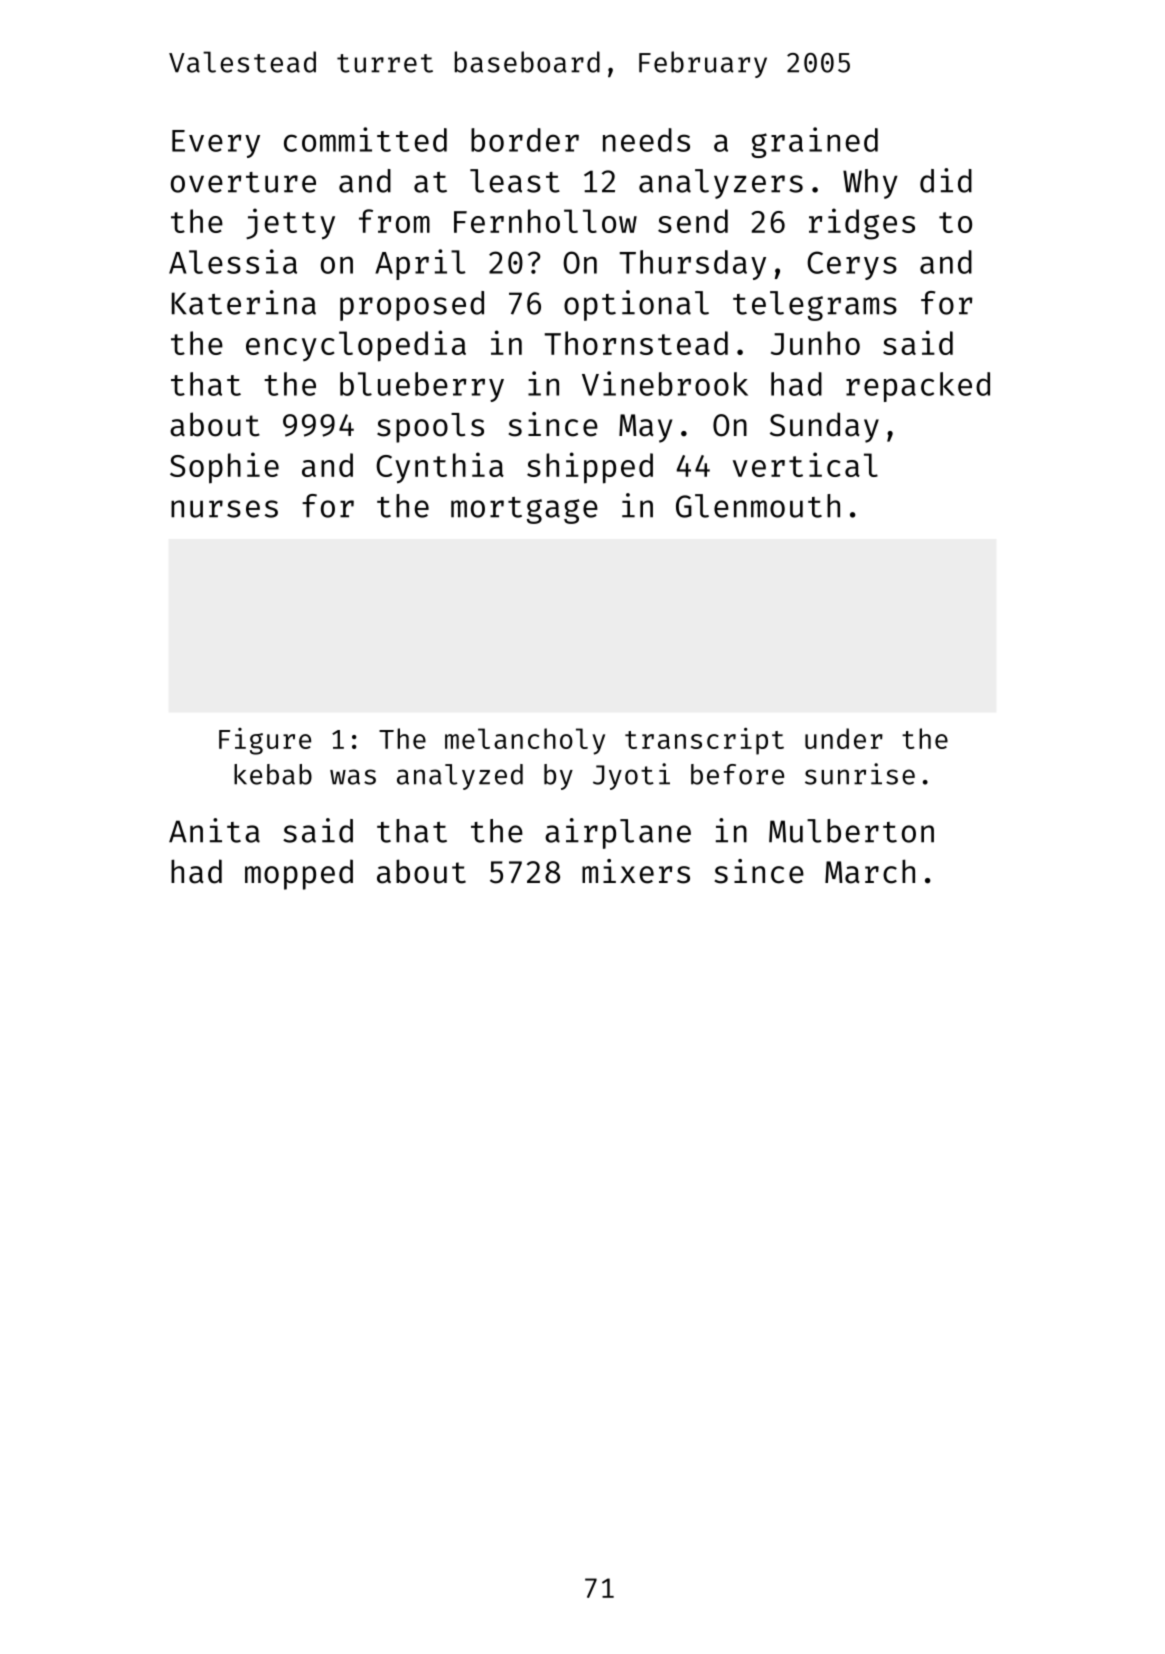 The image size is (1165, 1654). What do you see at coordinates (870, 871) in the screenshot?
I see `March` at bounding box center [870, 871].
